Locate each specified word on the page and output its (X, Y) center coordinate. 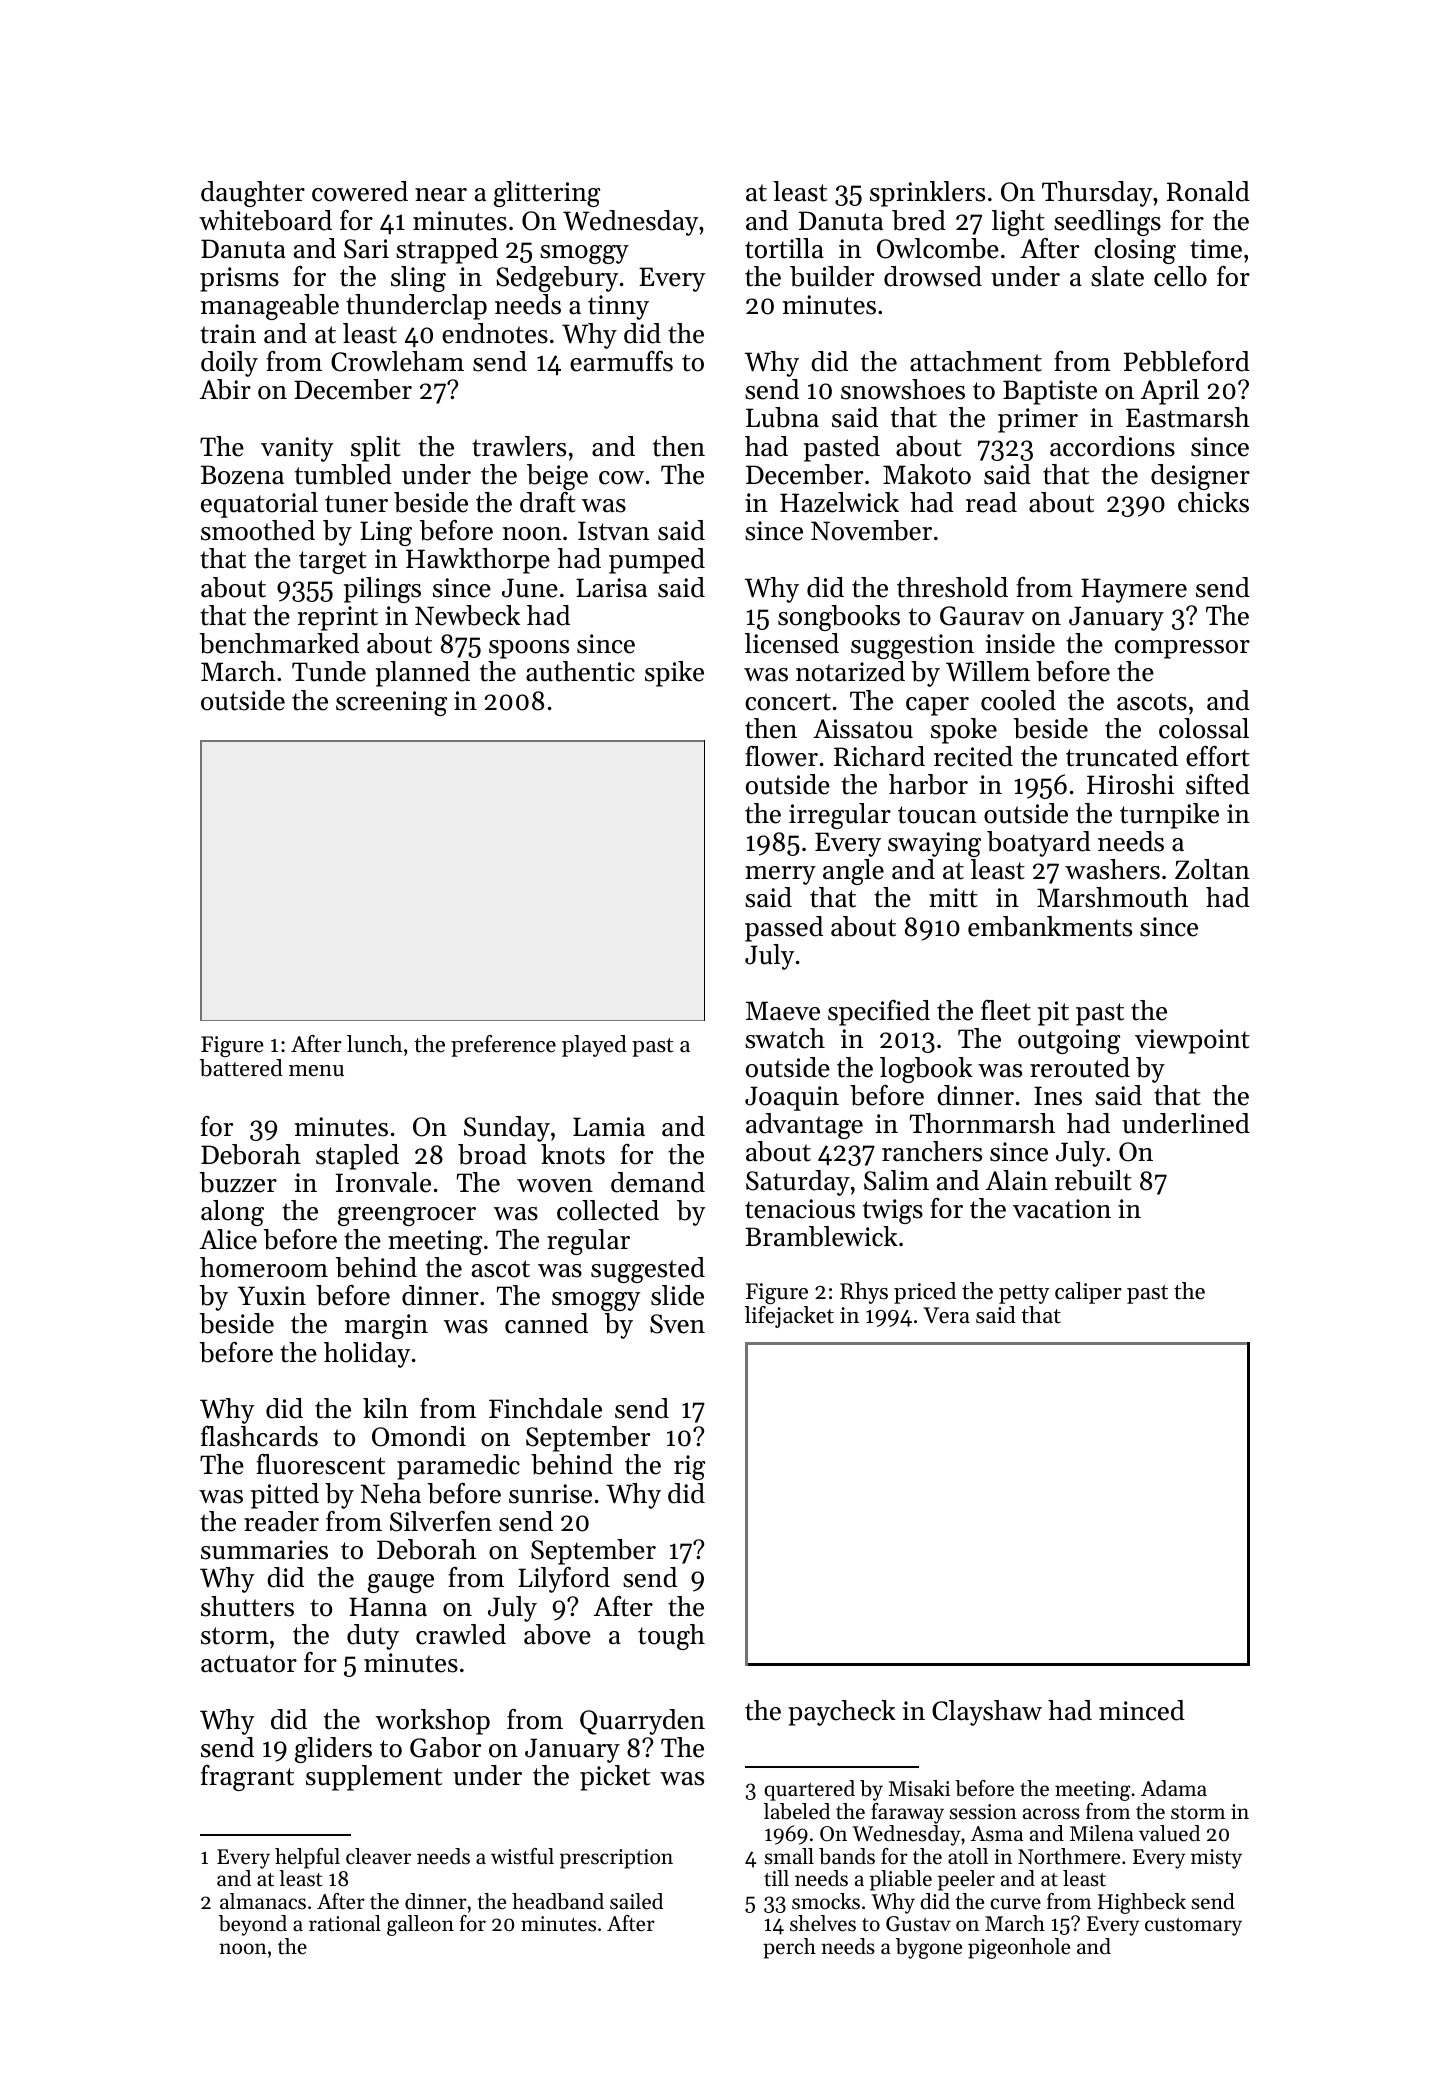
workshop (433, 1722)
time (1216, 249)
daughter (253, 194)
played (594, 1046)
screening (391, 703)
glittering (547, 194)
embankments (1050, 926)
